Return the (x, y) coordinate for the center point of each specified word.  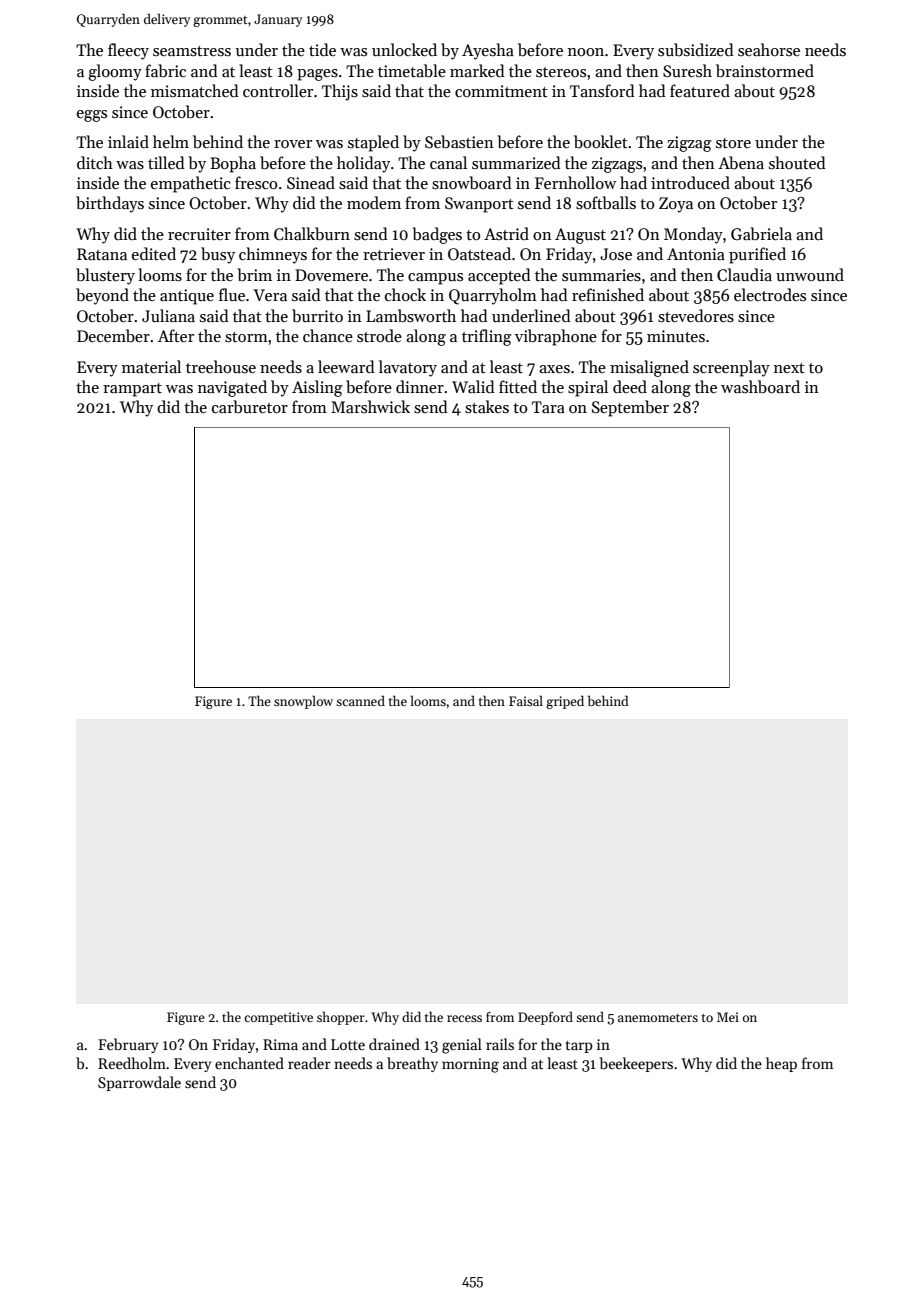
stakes (487, 407)
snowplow (303, 702)
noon (586, 52)
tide (322, 49)
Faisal (526, 700)
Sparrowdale (139, 1083)
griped (565, 702)
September (630, 408)
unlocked (404, 49)
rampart (132, 390)
